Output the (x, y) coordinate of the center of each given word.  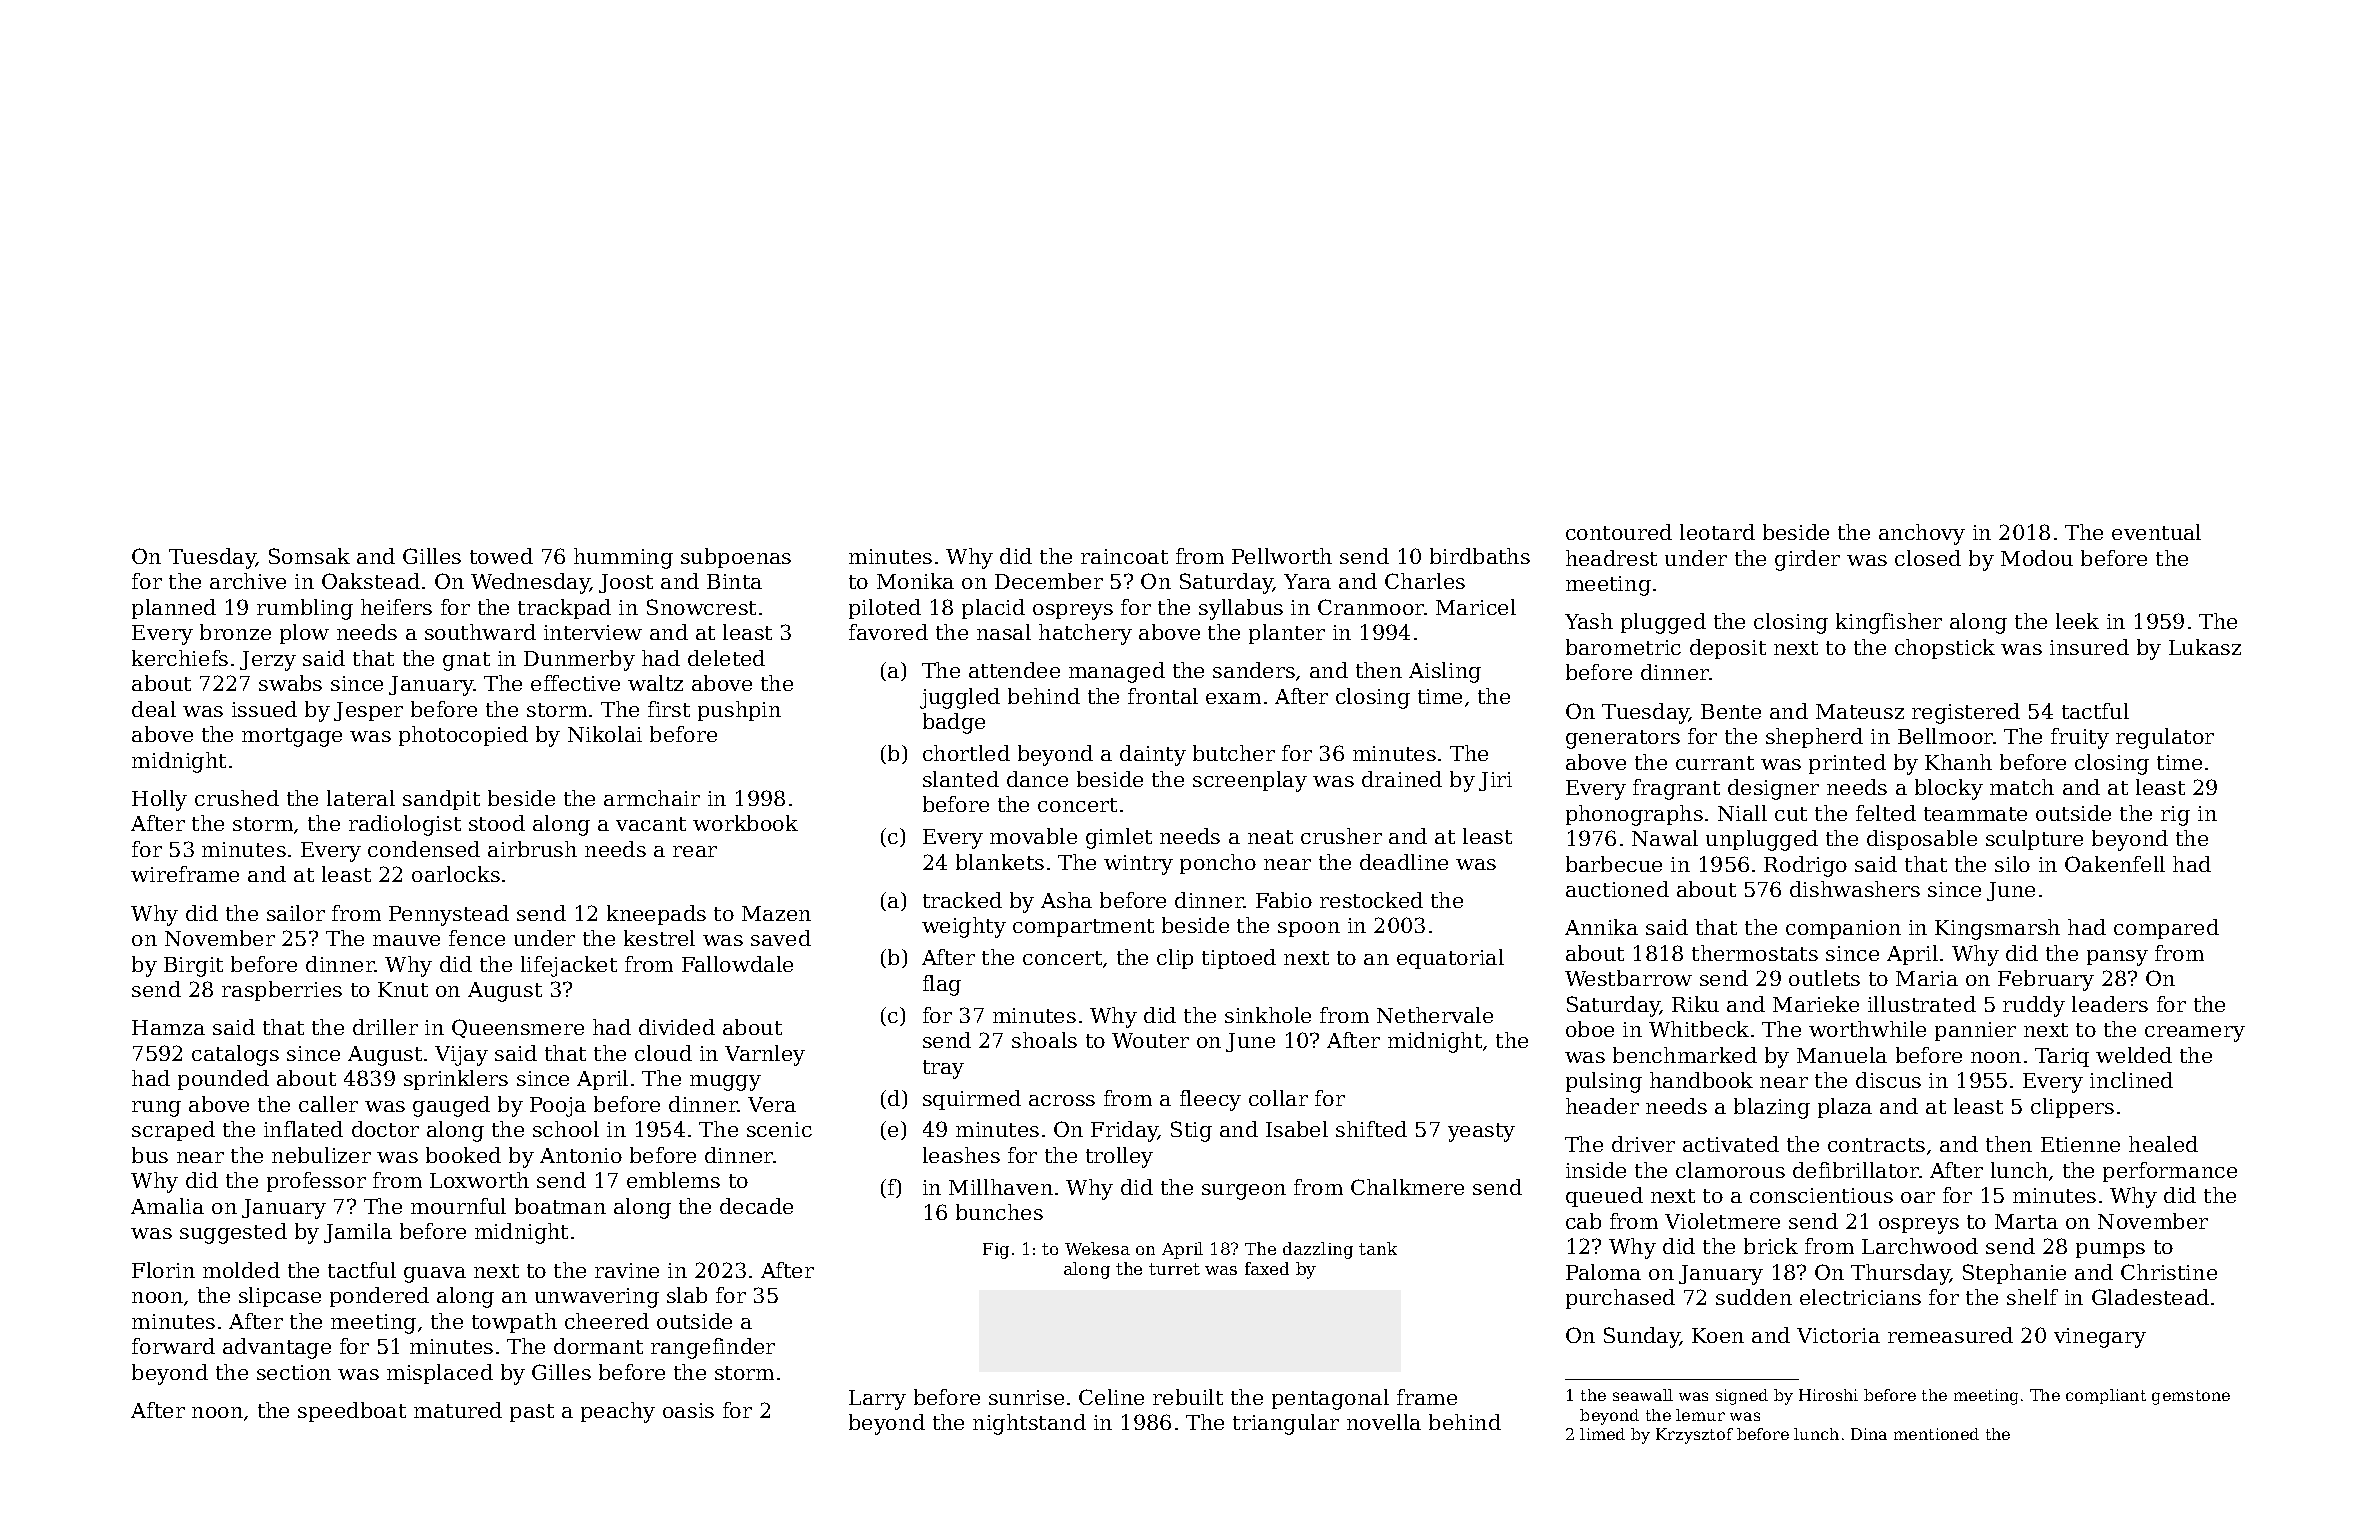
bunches (999, 1212)
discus (1888, 1080)
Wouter (1150, 1040)
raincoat (1124, 556)
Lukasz (2205, 647)
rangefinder (713, 1348)
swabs (290, 683)
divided (677, 1027)
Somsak (309, 556)
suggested (233, 1233)
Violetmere (1722, 1221)
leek (2077, 621)
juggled (960, 698)
